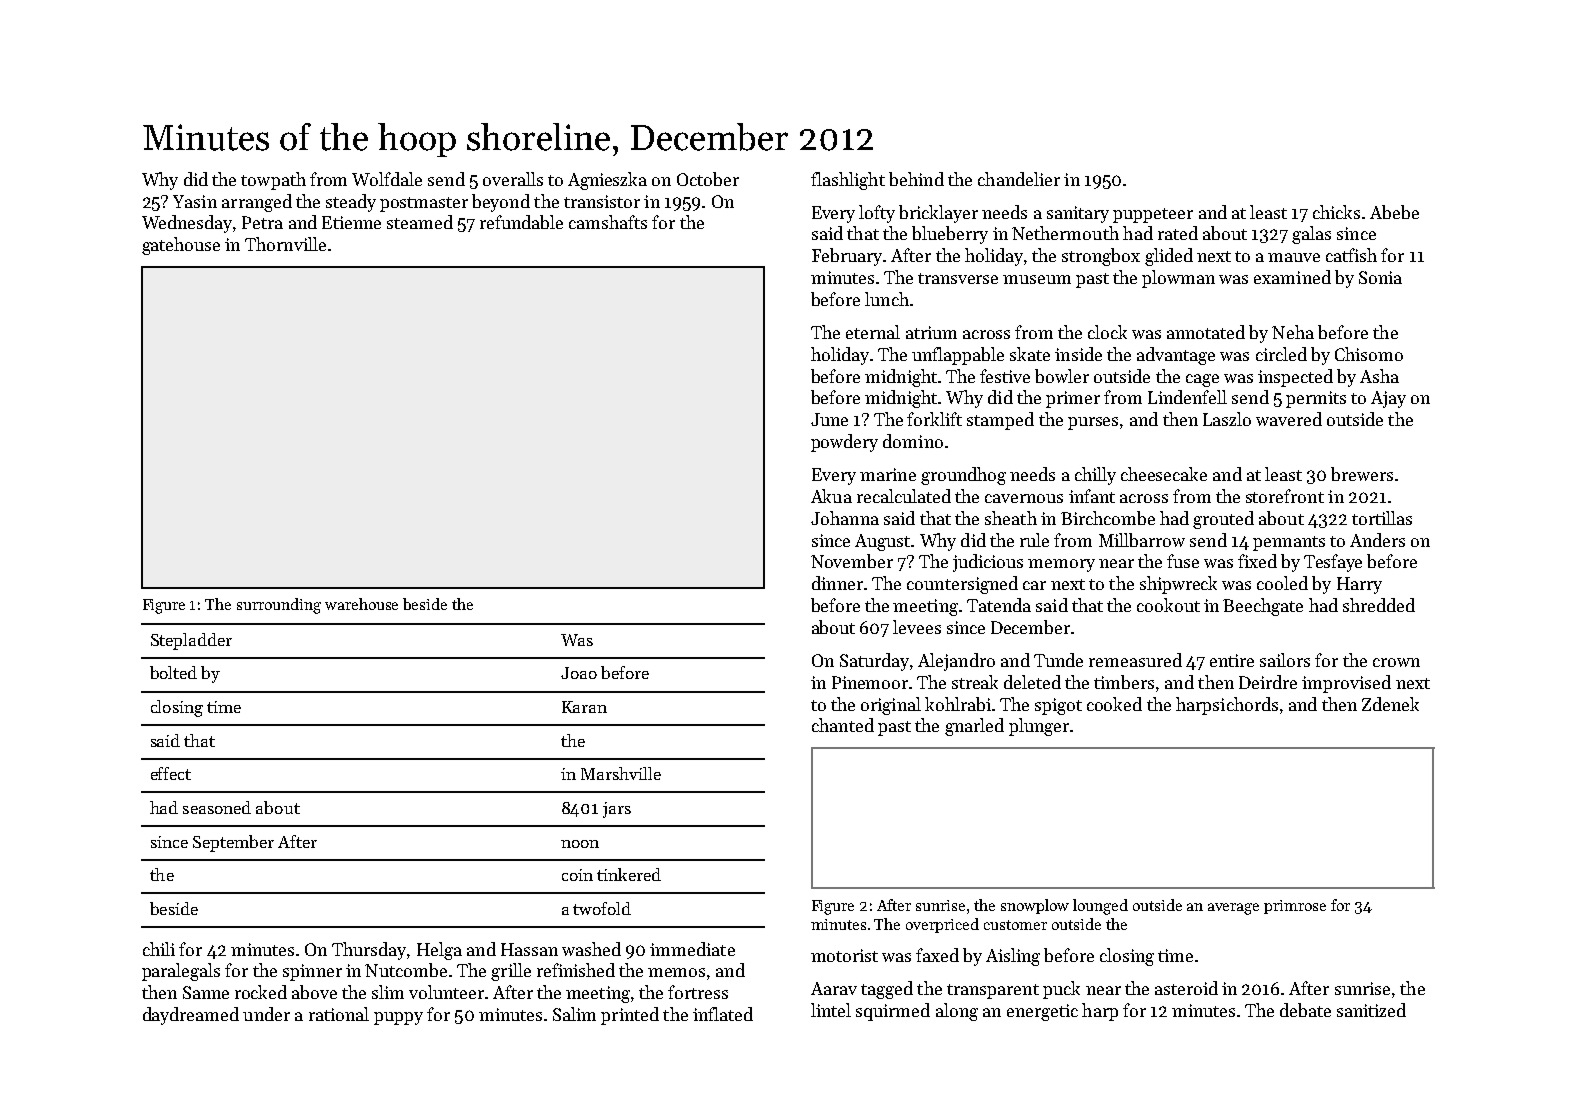 The image size is (1576, 1114). What do you see at coordinates (1232, 660) in the image?
I see `entire` at bounding box center [1232, 660].
